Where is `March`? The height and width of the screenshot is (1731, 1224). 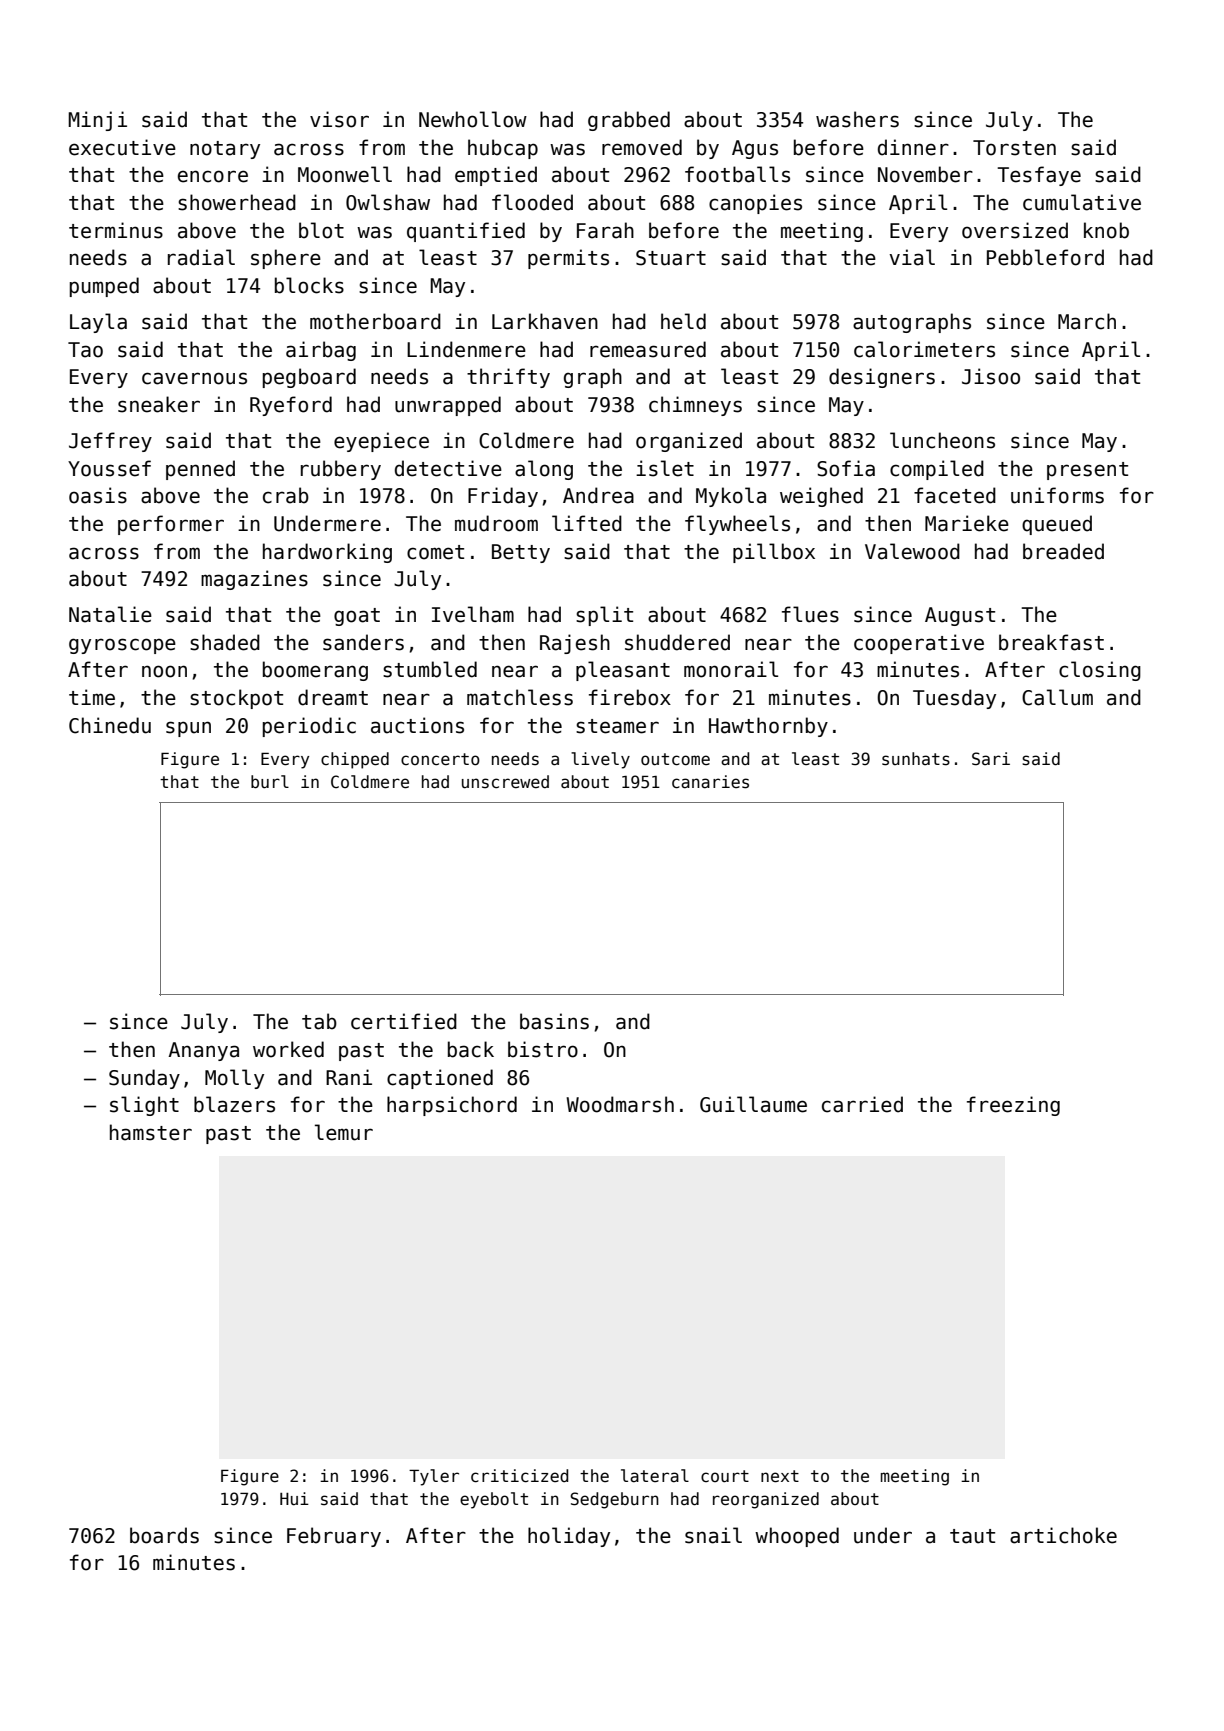 March is located at coordinates (1087, 321).
